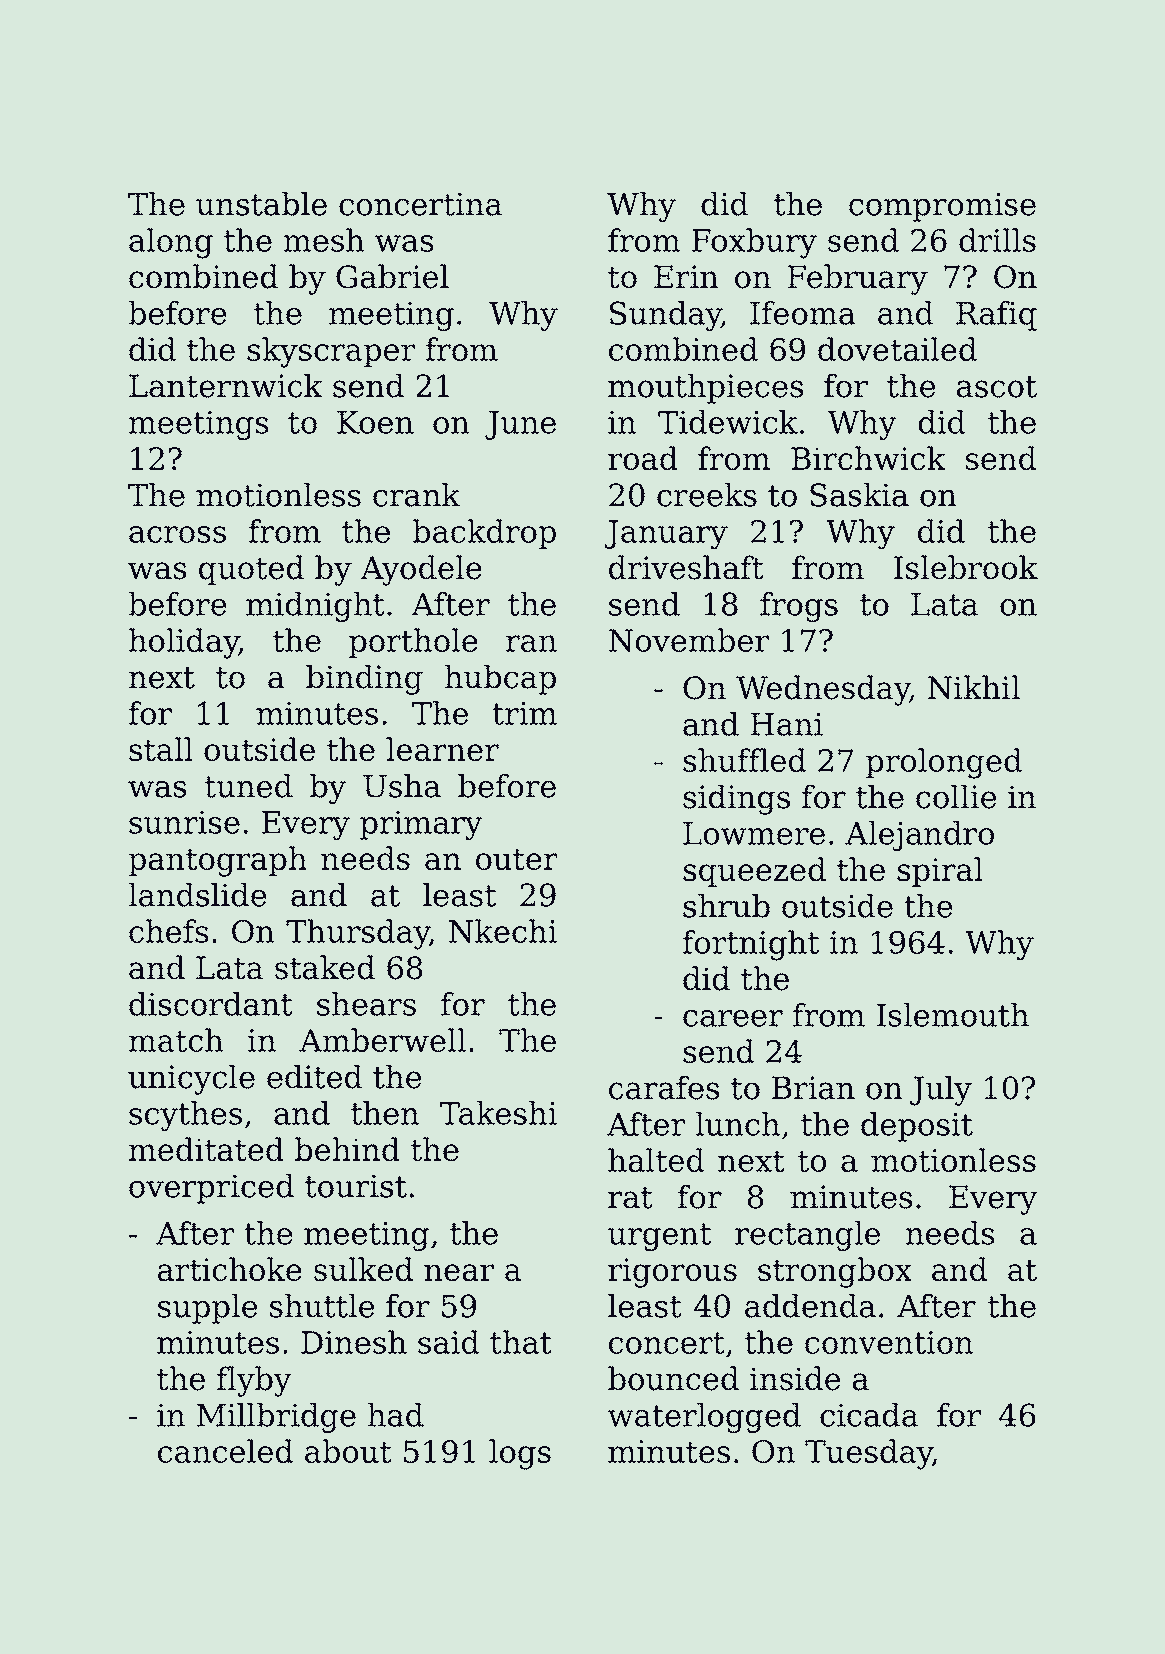 The image size is (1165, 1654). What do you see at coordinates (813, 1088) in the page?
I see `Brian` at bounding box center [813, 1088].
